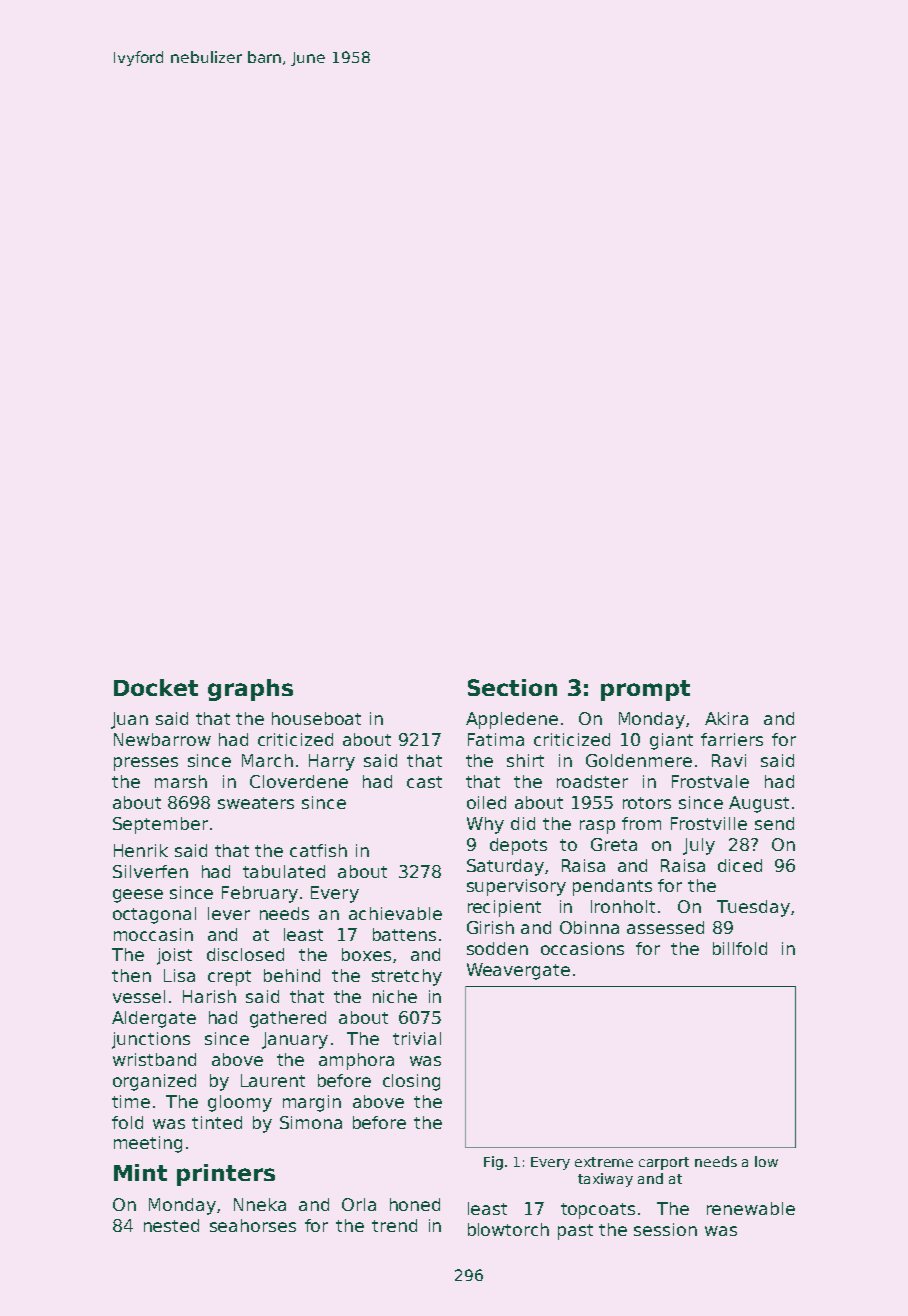  Describe the element at coordinates (316, 718) in the screenshot. I see `houseboat` at that location.
